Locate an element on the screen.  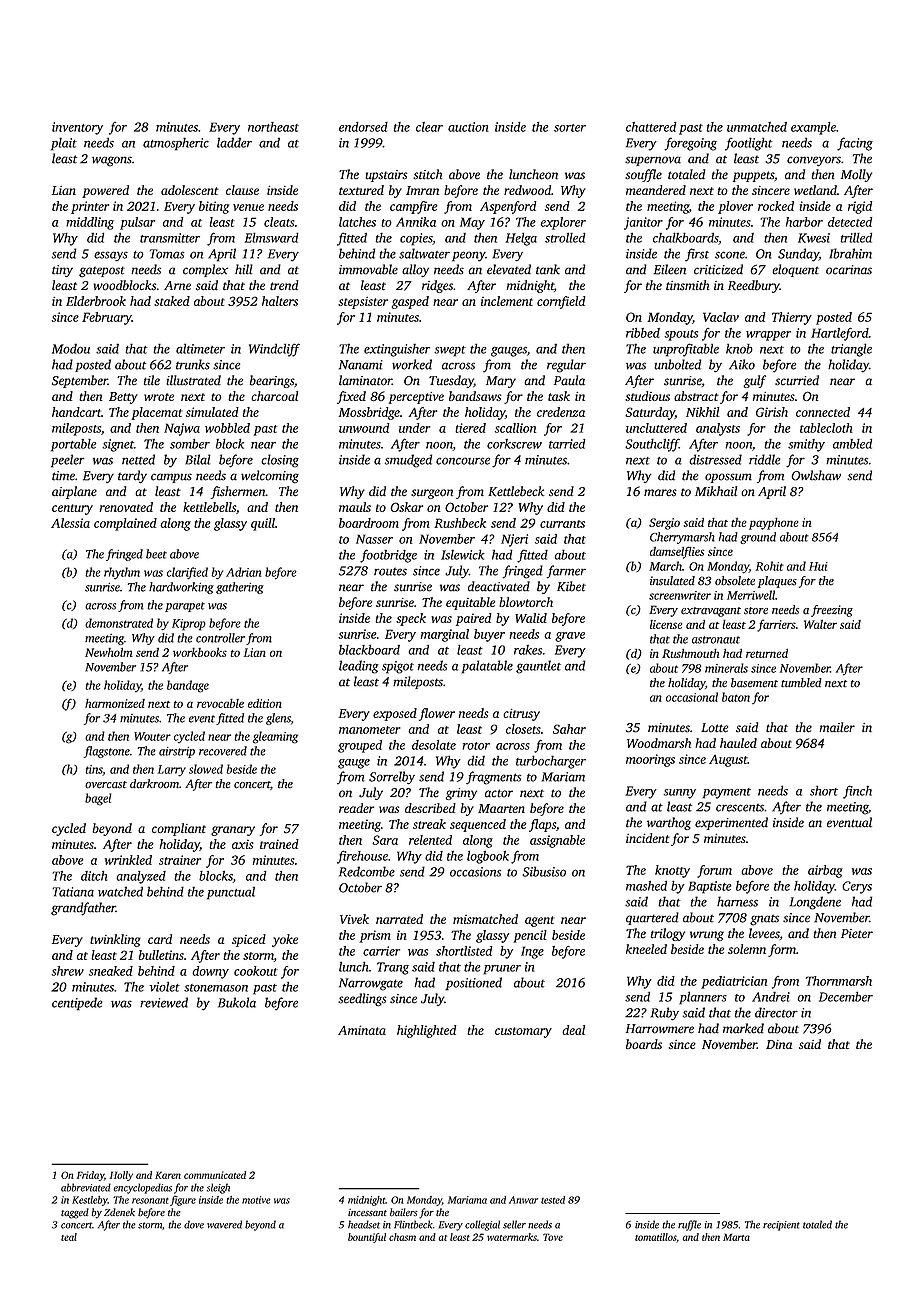
endorsed is located at coordinates (363, 127).
